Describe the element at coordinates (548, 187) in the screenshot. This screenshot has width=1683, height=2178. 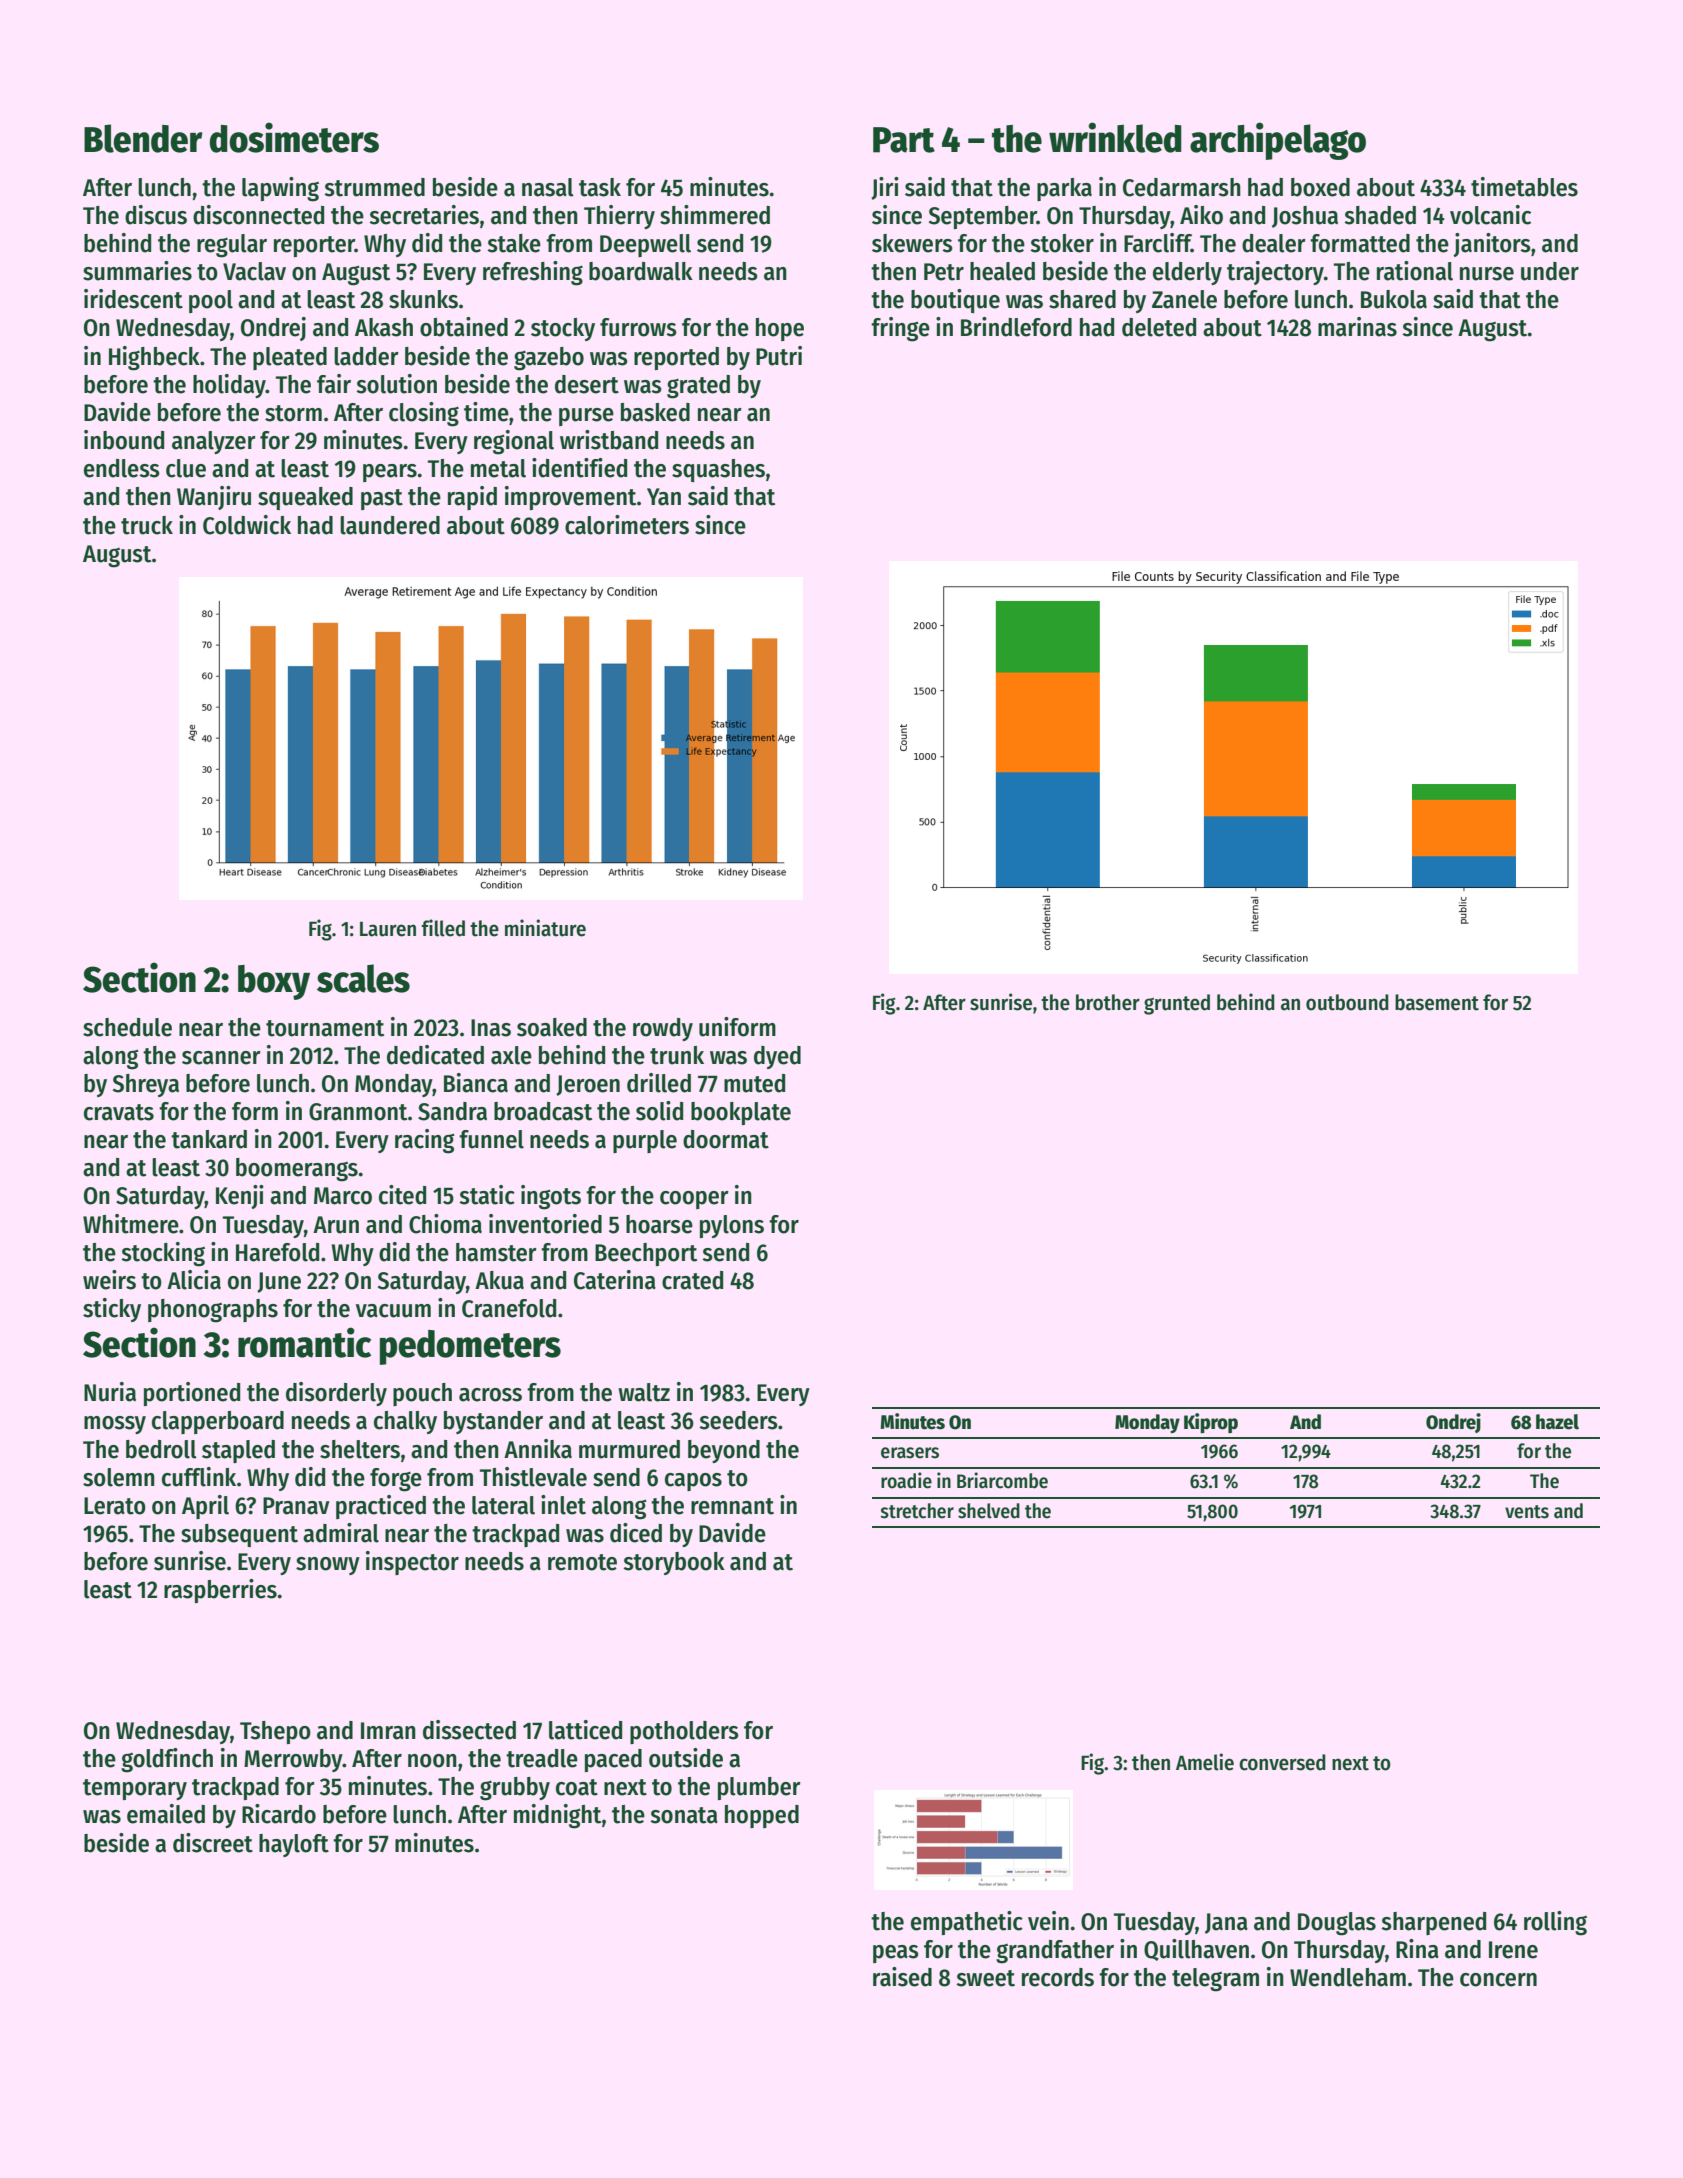
I see `nasal` at that location.
